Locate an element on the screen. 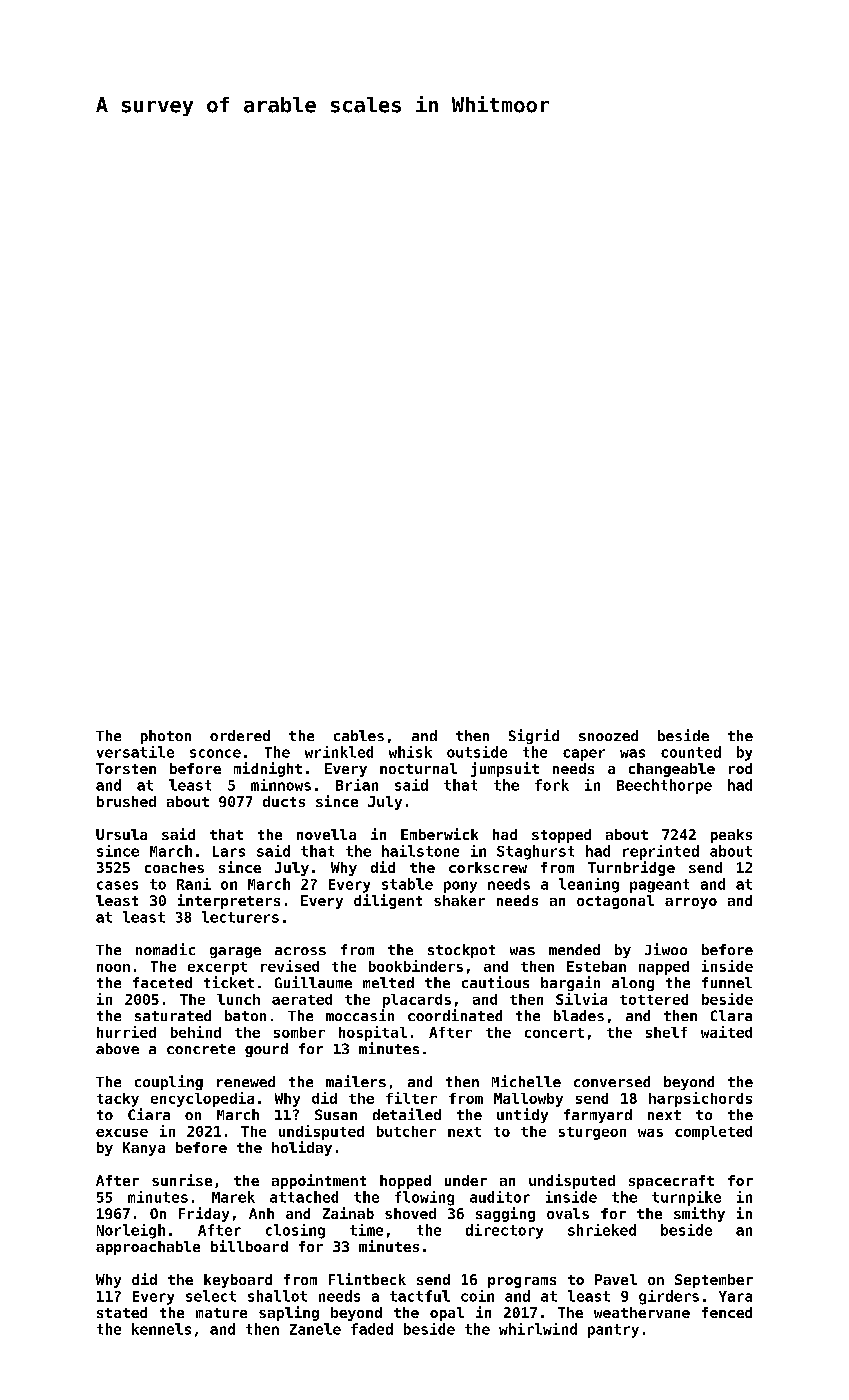 This screenshot has width=849, height=1400. kennels is located at coordinates (161, 1329).
